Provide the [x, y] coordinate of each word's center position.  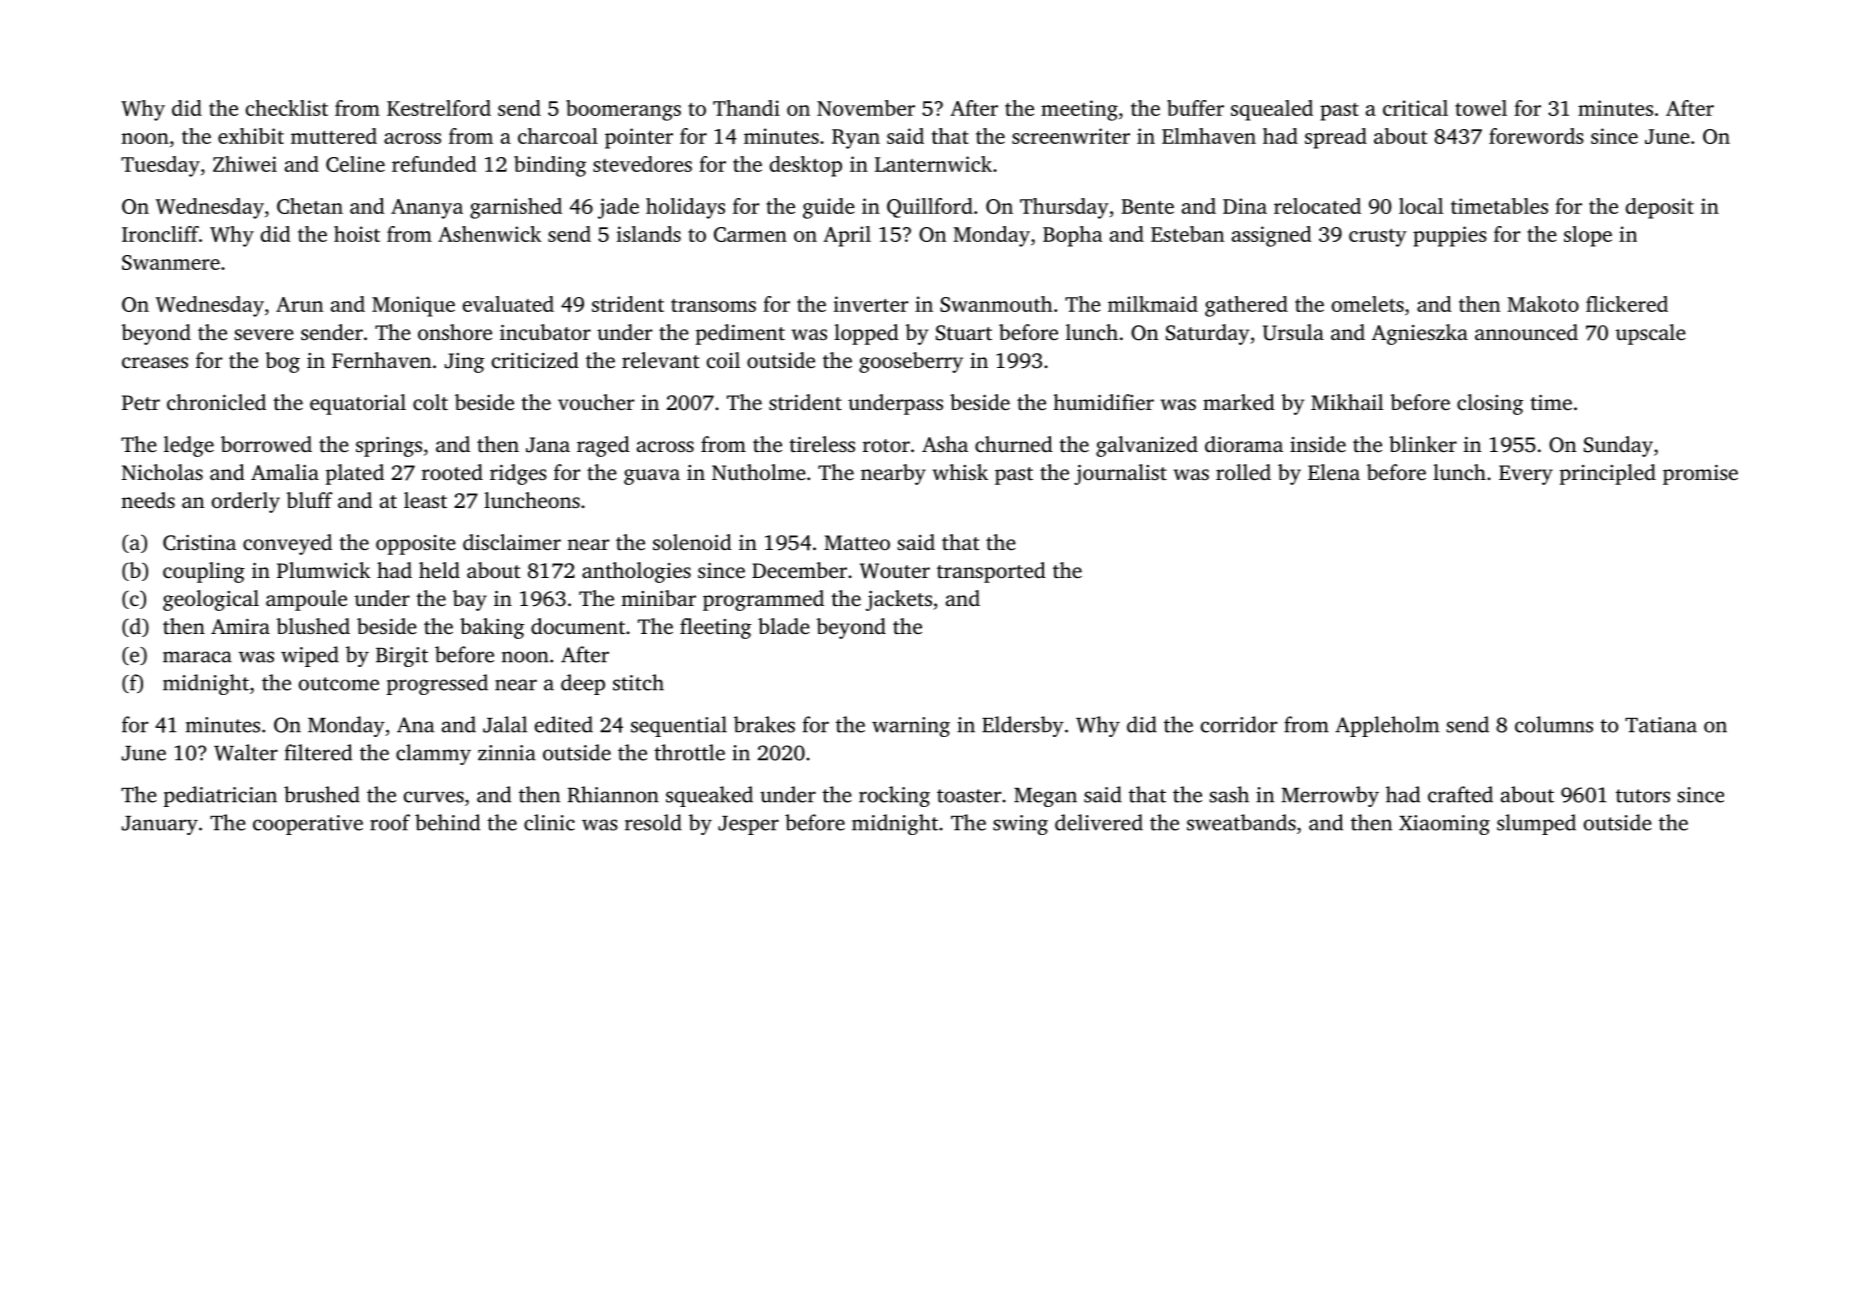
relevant [661, 360]
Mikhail [1347, 402]
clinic [549, 822]
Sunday [1618, 446]
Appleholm [1387, 726]
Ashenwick [489, 234]
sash [1229, 794]
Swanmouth [996, 304]
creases [155, 362]
